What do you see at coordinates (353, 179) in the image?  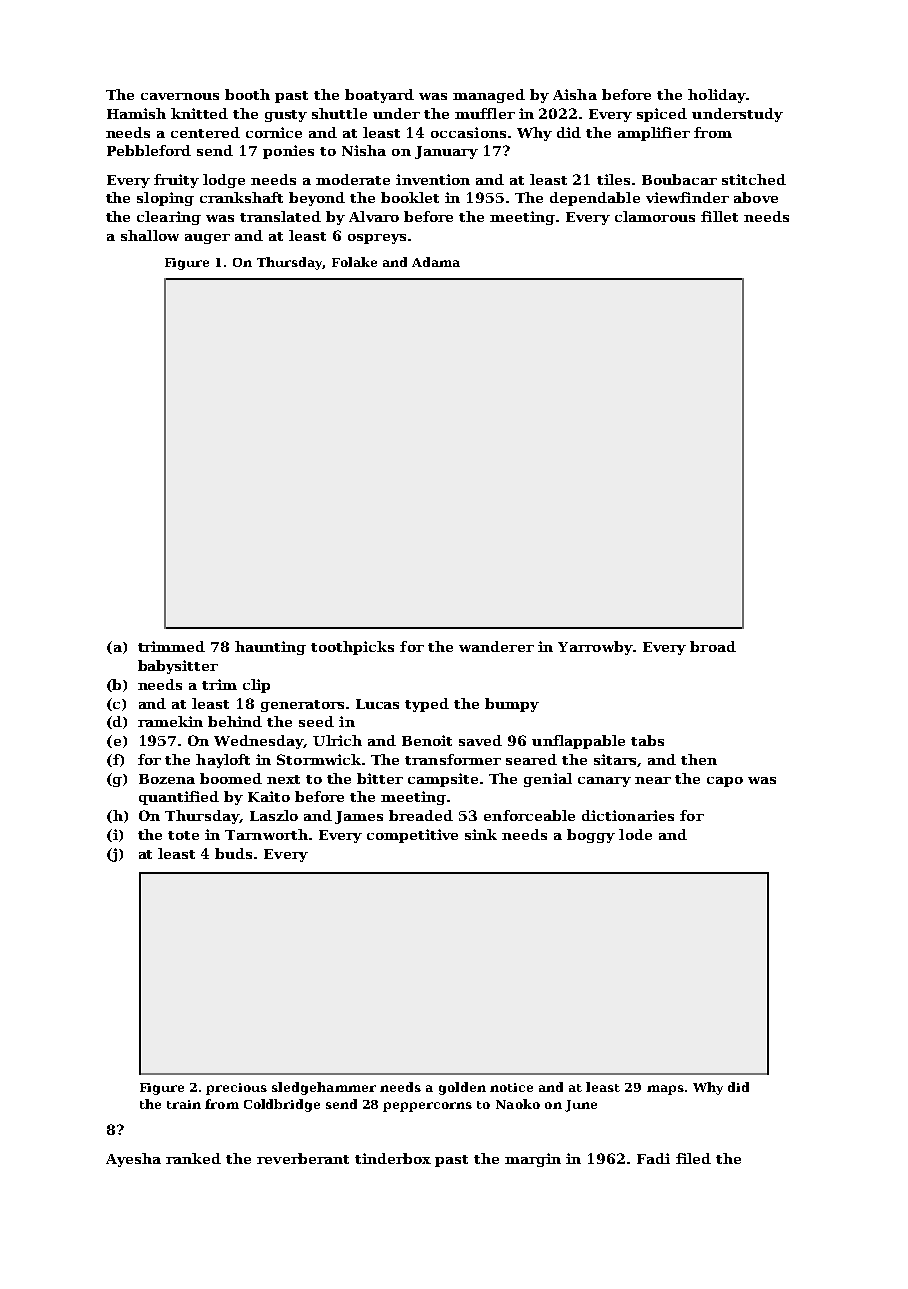 I see `moderate` at bounding box center [353, 179].
